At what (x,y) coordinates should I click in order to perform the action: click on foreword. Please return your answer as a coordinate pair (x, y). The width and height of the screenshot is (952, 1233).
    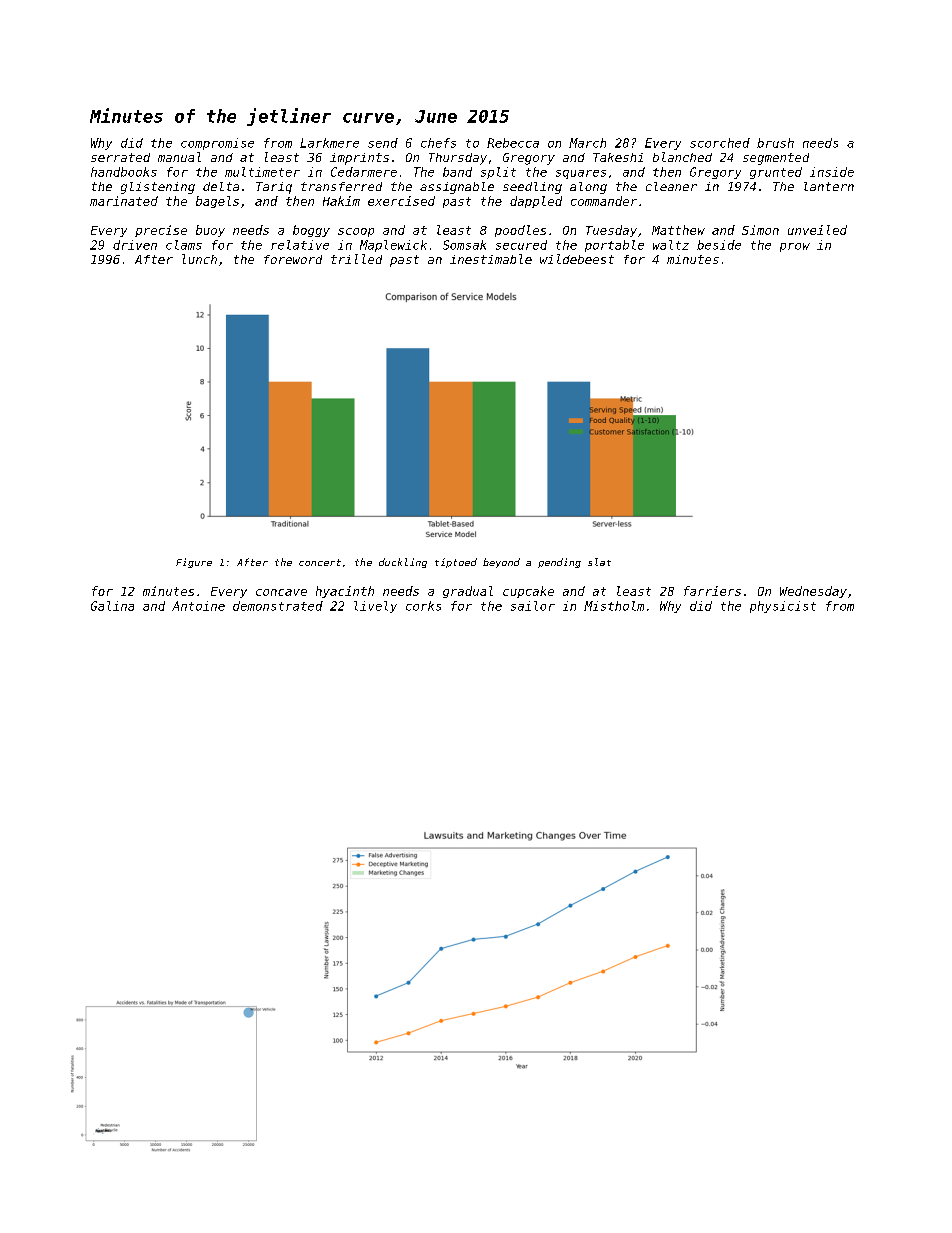
    Looking at the image, I should click on (293, 259).
